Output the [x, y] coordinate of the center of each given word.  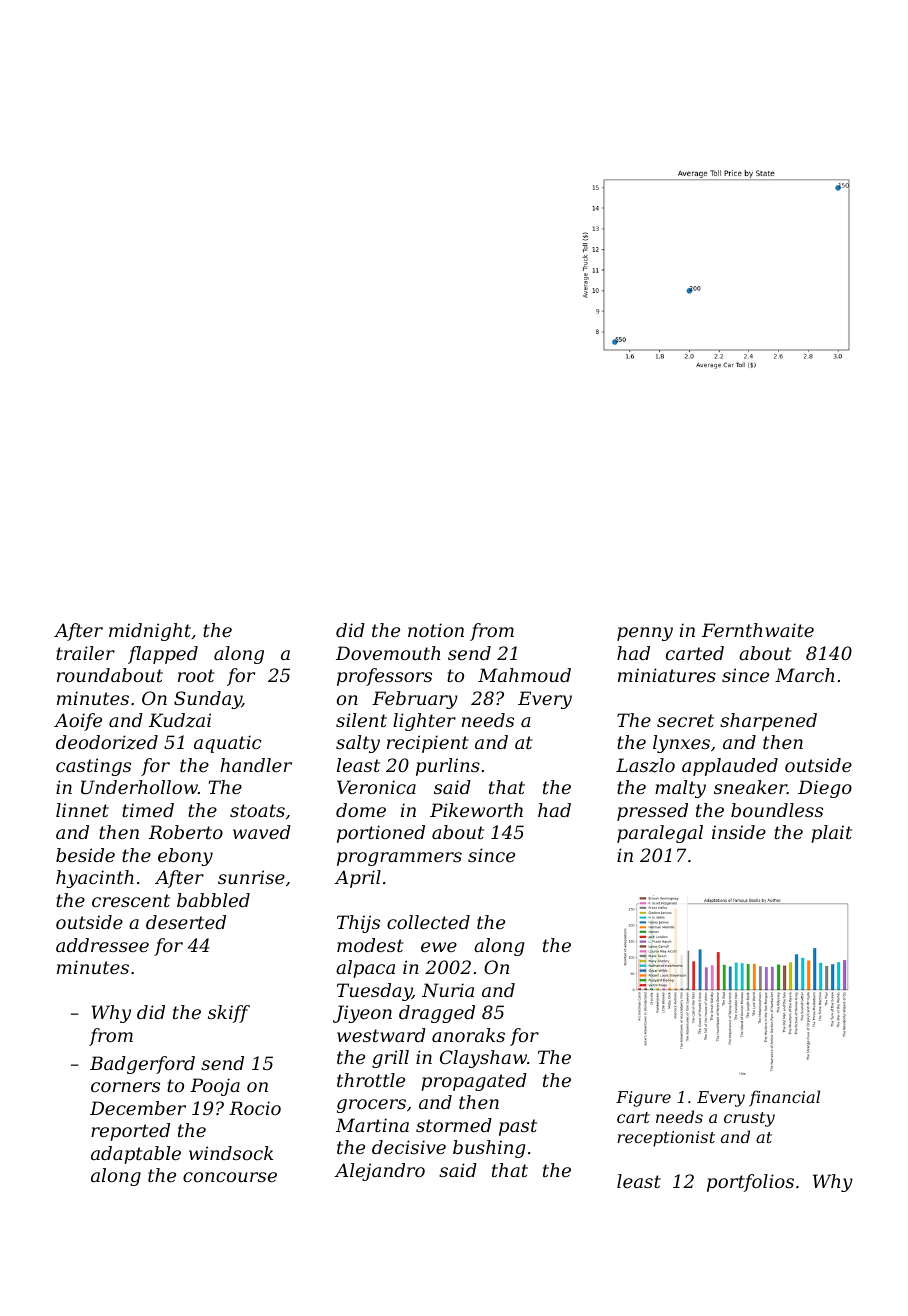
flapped [163, 655]
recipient [428, 744]
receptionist [666, 1139]
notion [436, 630]
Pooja [215, 1087]
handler [256, 765]
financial [784, 1098]
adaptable [136, 1155]
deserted [186, 922]
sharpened [768, 722]
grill [390, 1059]
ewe [439, 947]
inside [739, 832]
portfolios [750, 1183]
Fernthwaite [758, 630]
